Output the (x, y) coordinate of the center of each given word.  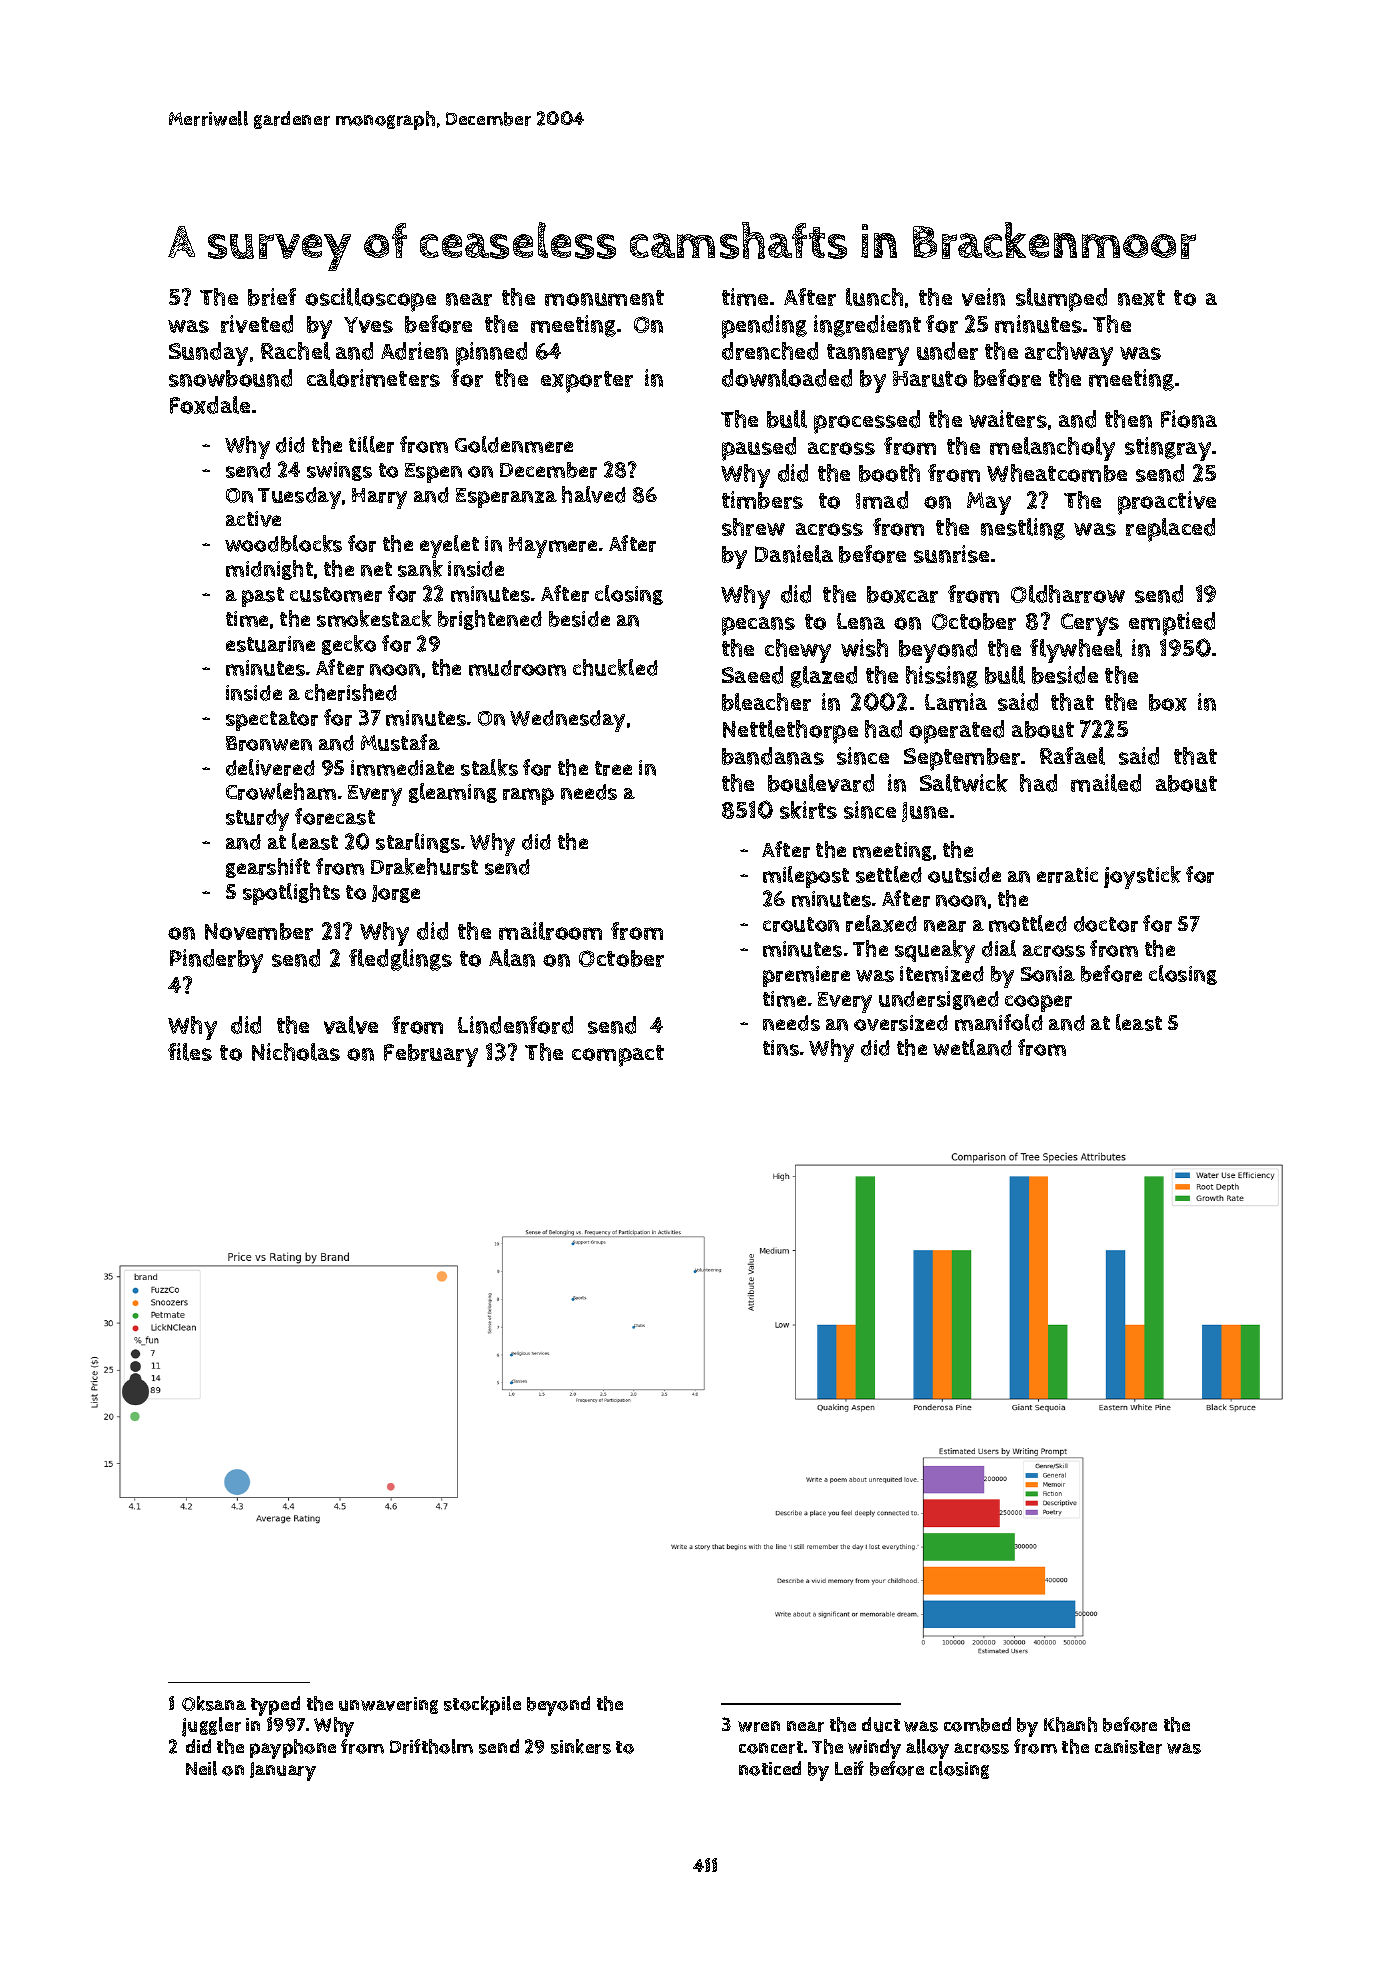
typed (275, 1706)
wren (759, 1726)
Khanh (1070, 1724)
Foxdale (210, 405)
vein (983, 297)
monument (604, 298)
